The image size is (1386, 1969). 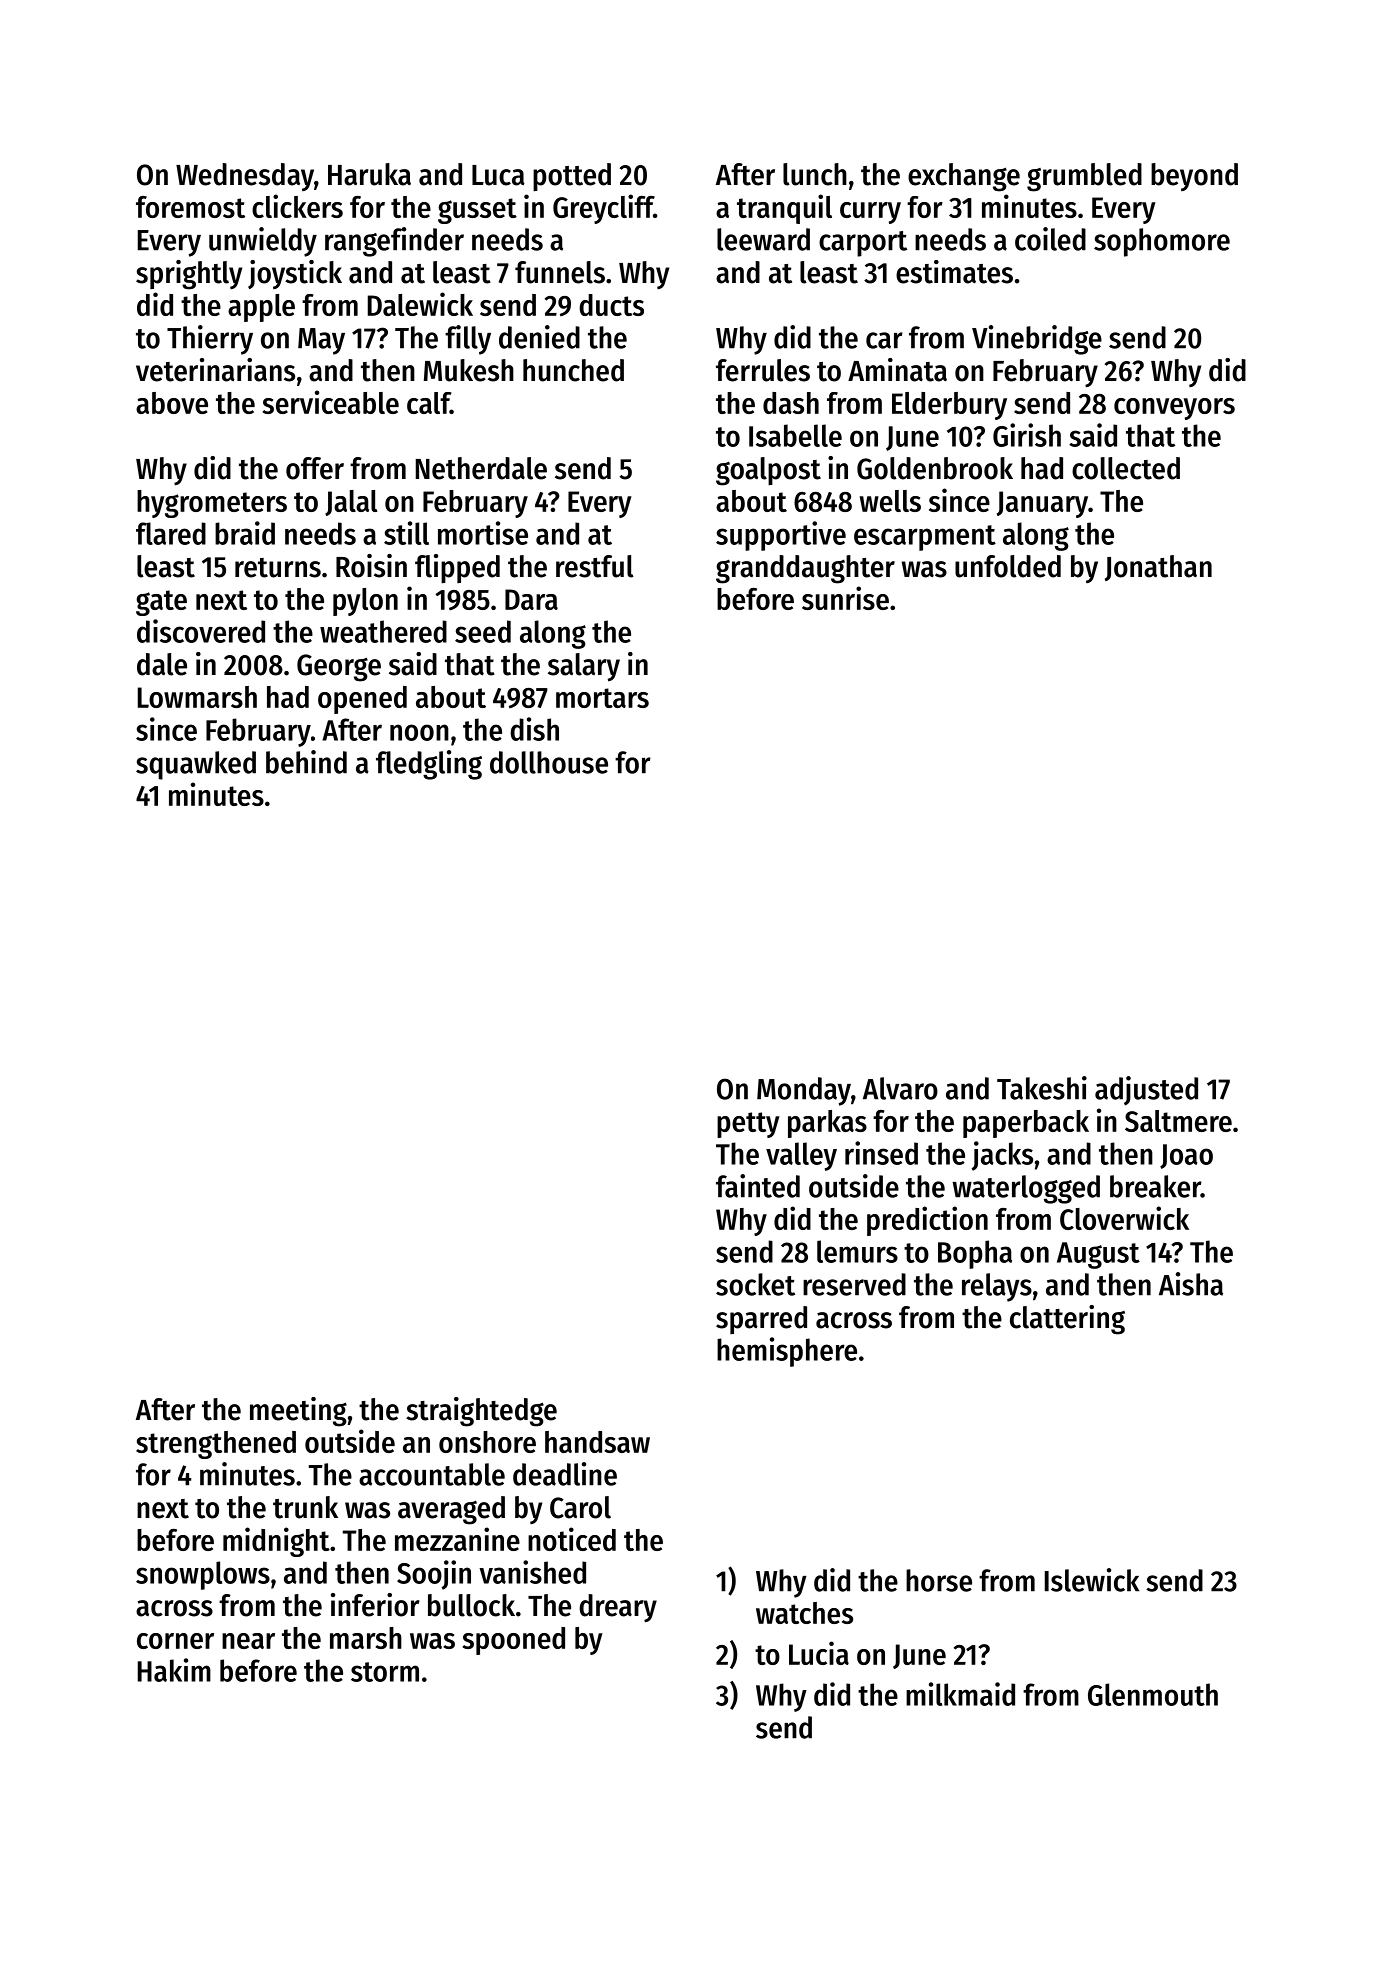 I want to click on ducts, so click(x=611, y=305).
